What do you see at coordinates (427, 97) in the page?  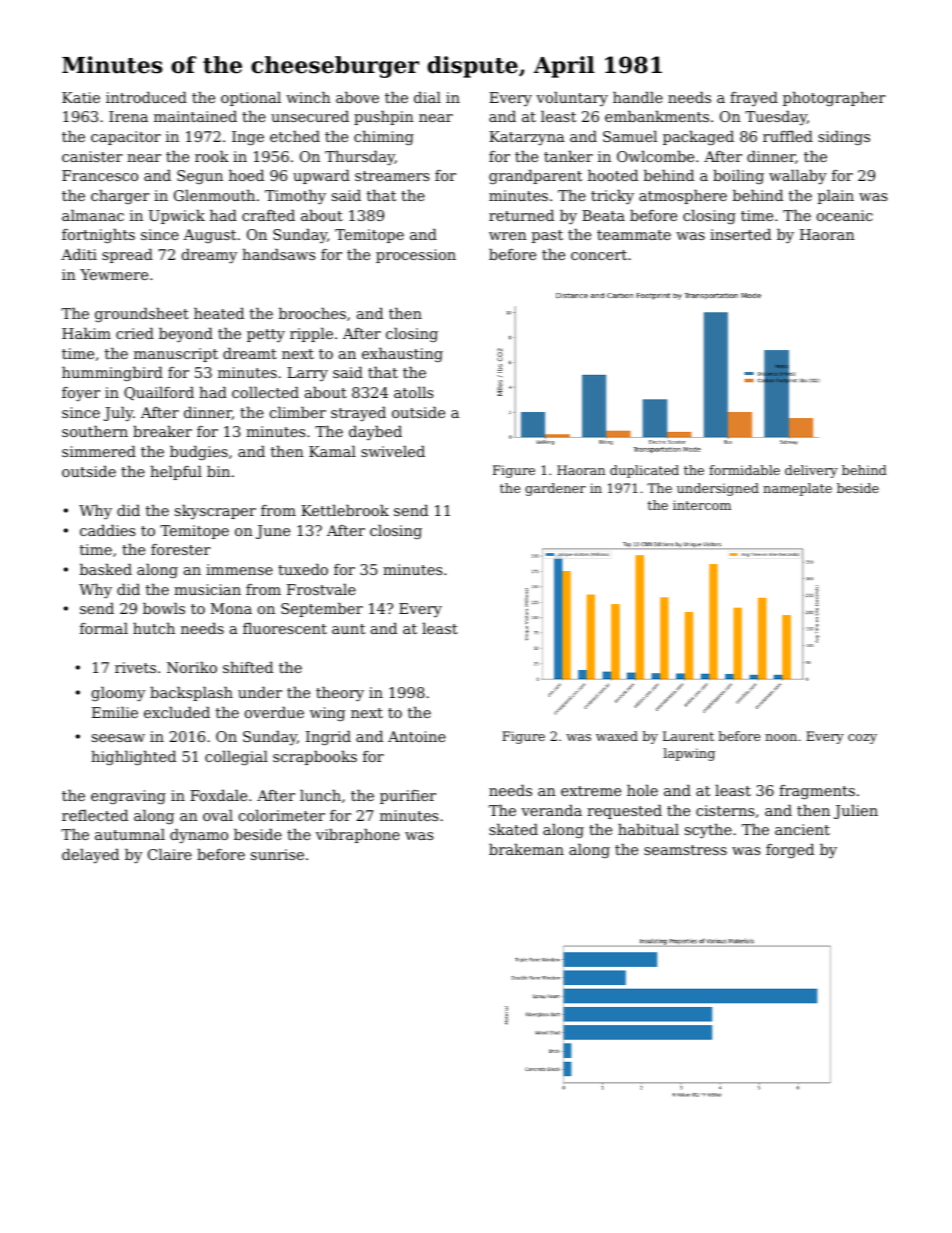 I see `dial` at bounding box center [427, 97].
